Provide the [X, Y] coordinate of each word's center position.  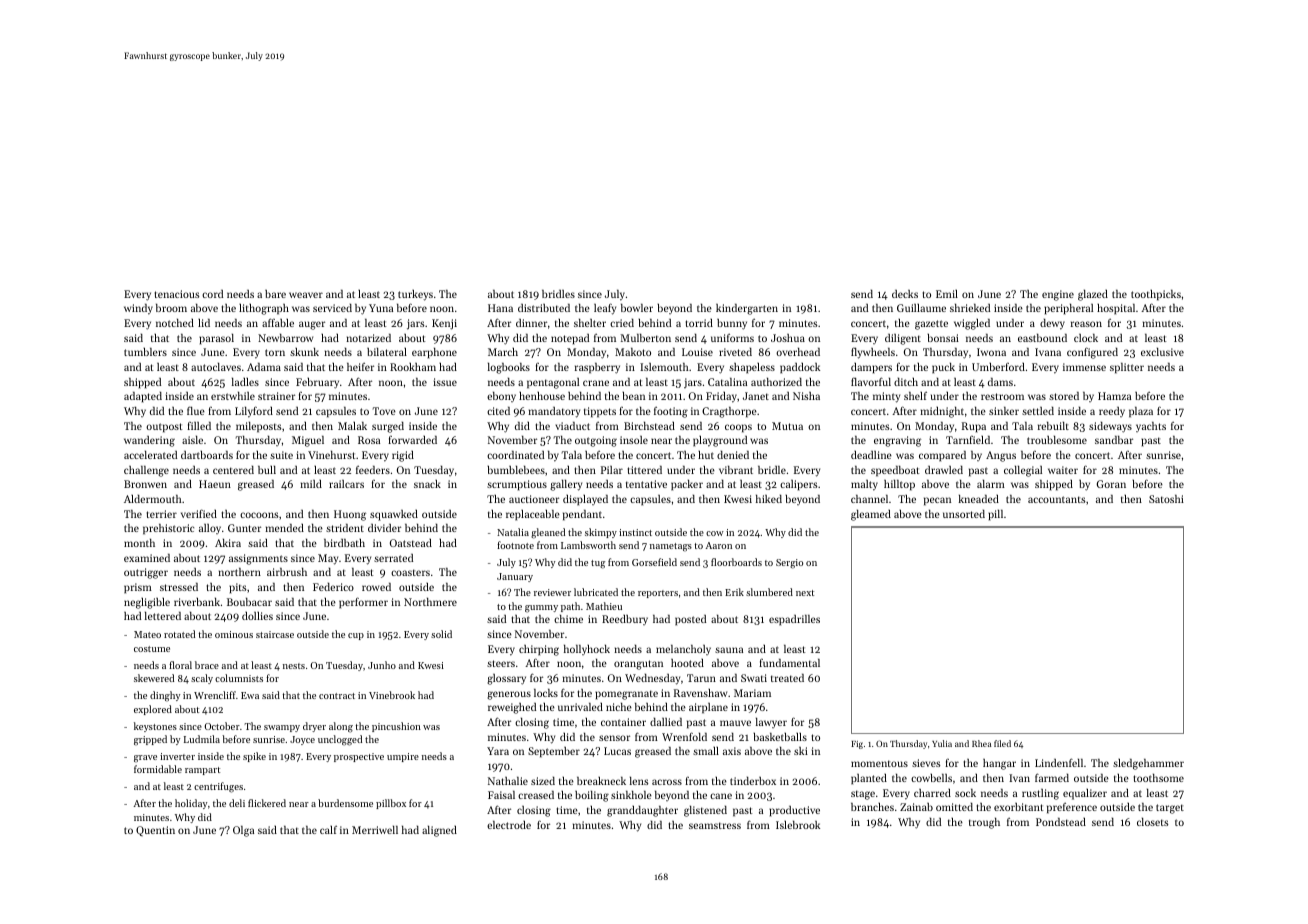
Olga [243, 831]
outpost [164, 428]
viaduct [572, 426]
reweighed [512, 708]
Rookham [413, 367]
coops [738, 428]
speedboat [895, 471]
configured [1092, 353]
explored [153, 710]
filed [1002, 743]
